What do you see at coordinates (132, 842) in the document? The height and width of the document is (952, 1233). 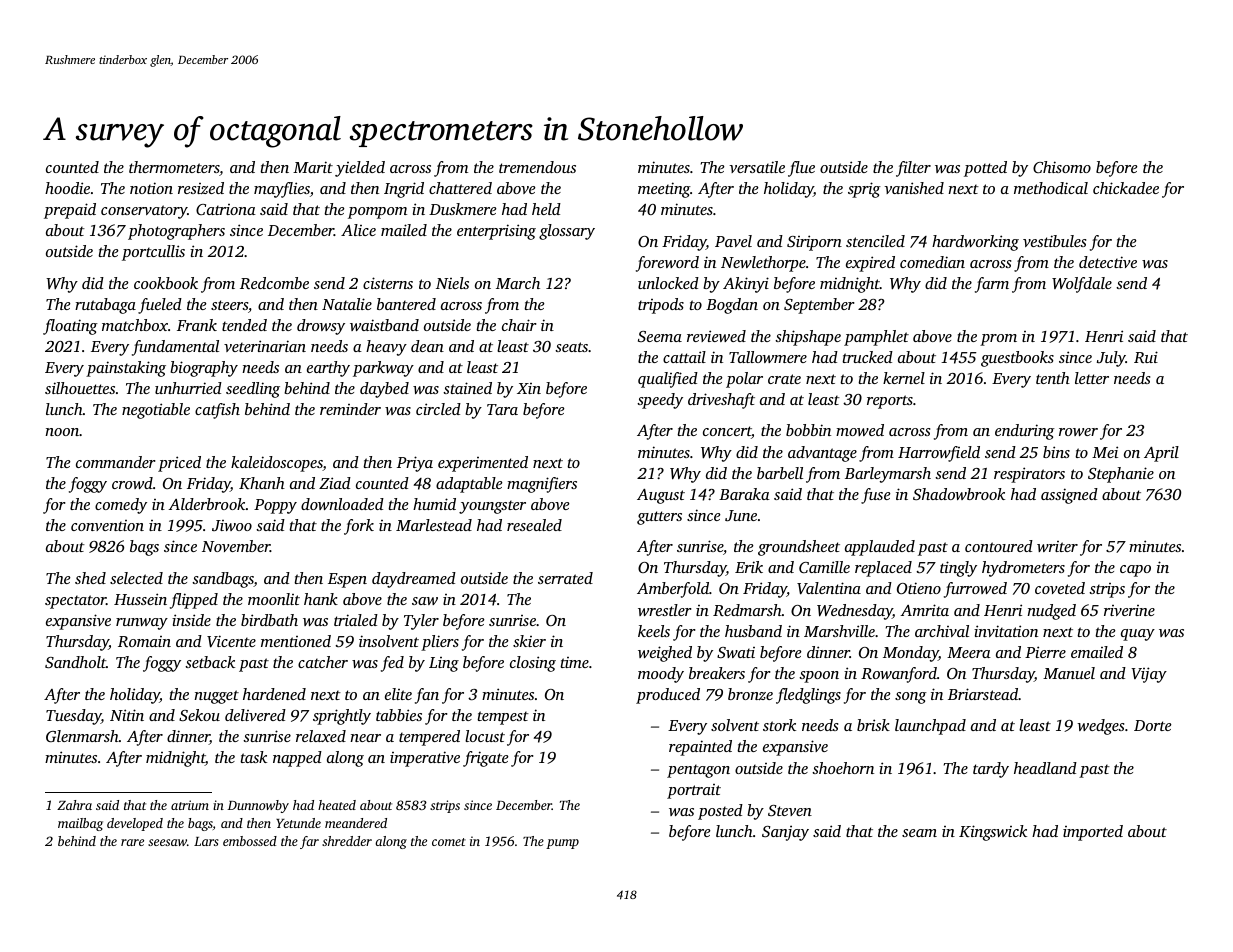 I see `rare` at bounding box center [132, 842].
